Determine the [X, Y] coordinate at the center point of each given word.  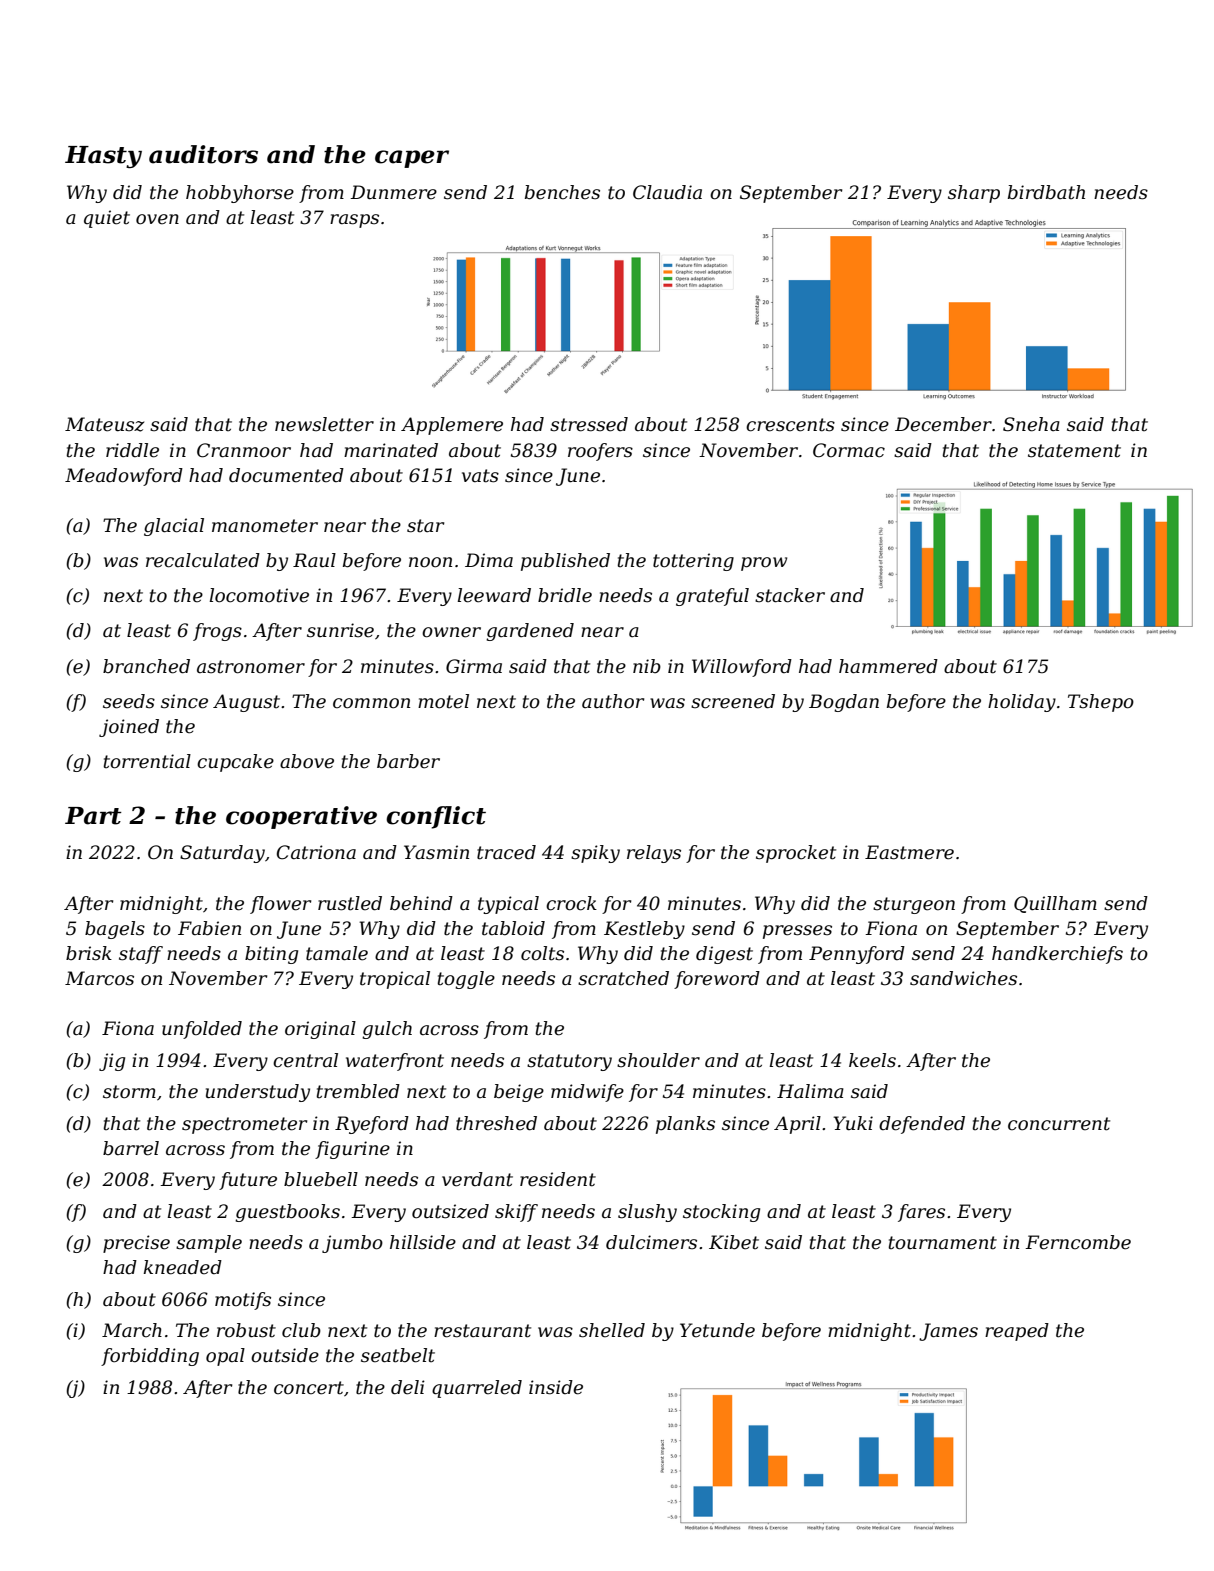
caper [412, 159]
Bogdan [844, 703]
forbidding [150, 1357]
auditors [203, 154]
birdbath [1046, 192]
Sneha [1031, 424]
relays [654, 854]
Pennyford [857, 955]
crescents [790, 425]
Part [93, 816]
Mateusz [104, 424]
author [613, 701]
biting [271, 955]
